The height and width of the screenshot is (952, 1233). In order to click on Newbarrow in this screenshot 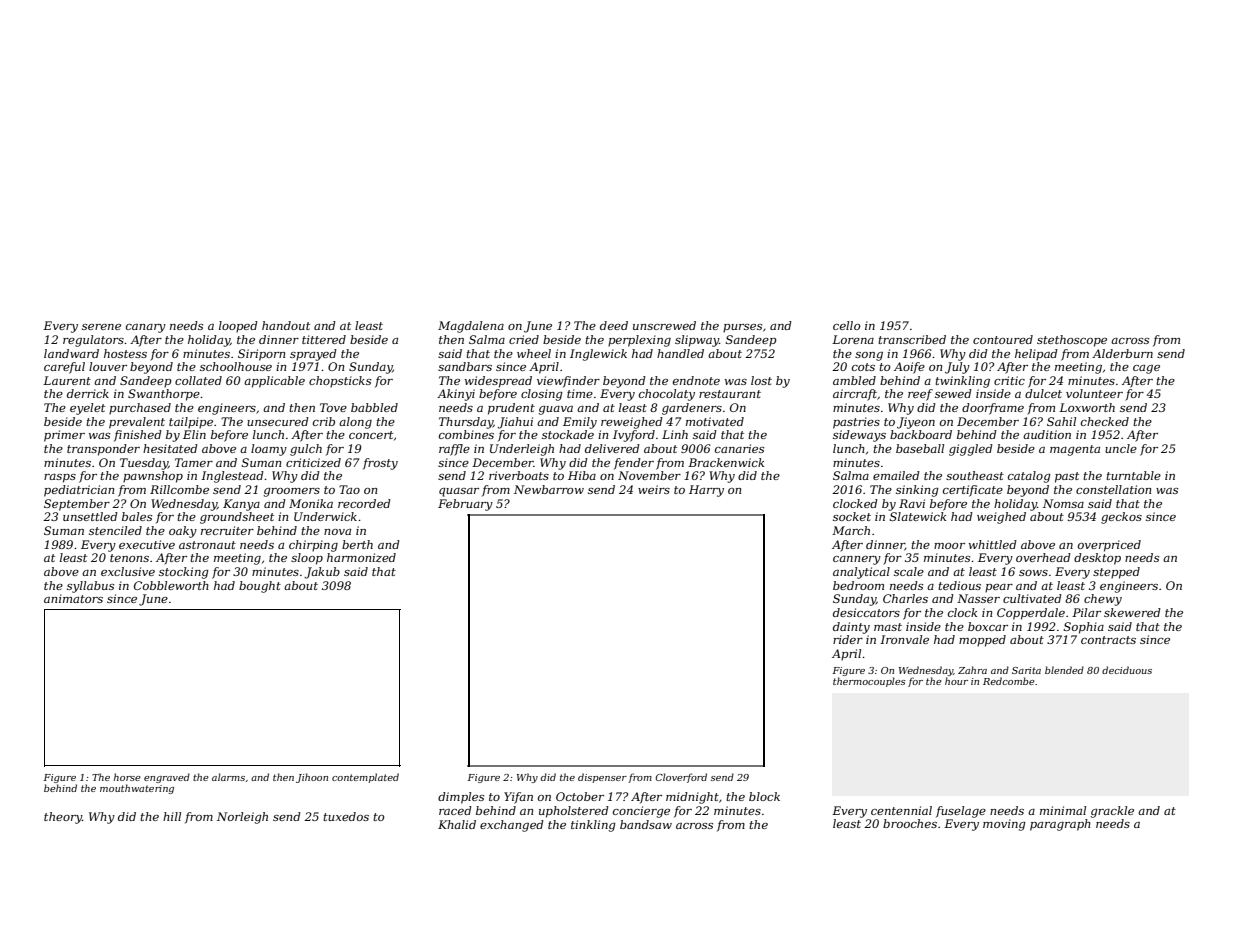, I will do `click(549, 489)`.
